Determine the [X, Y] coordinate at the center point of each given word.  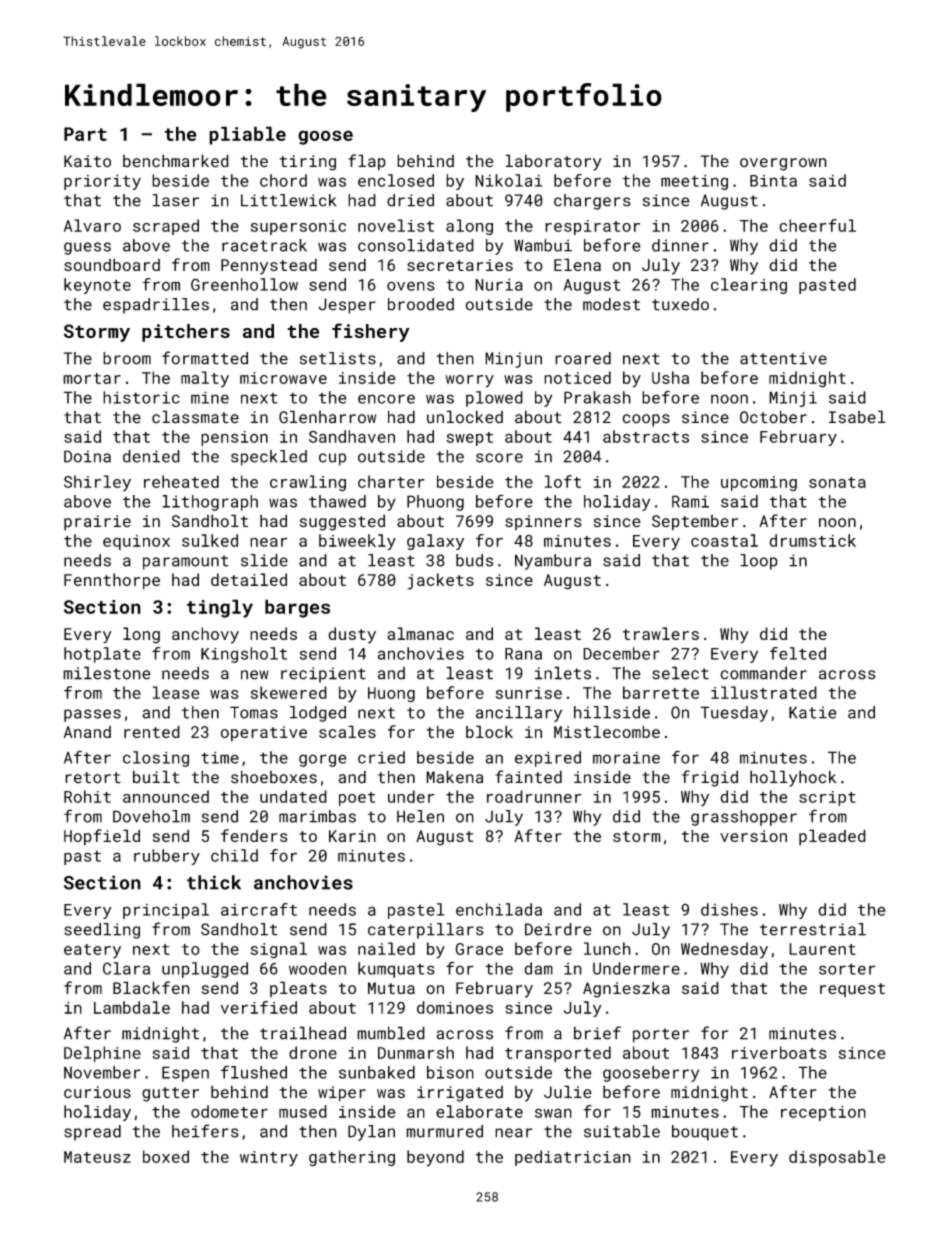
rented [152, 731]
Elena [577, 264]
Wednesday [724, 950]
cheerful [817, 225]
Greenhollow [244, 284]
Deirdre [558, 929]
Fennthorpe [112, 581]
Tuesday [734, 714]
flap [367, 162]
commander [763, 673]
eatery [92, 951]
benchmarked [176, 161]
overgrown [783, 164]
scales [347, 731]
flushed [254, 1072]
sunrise [528, 693]
